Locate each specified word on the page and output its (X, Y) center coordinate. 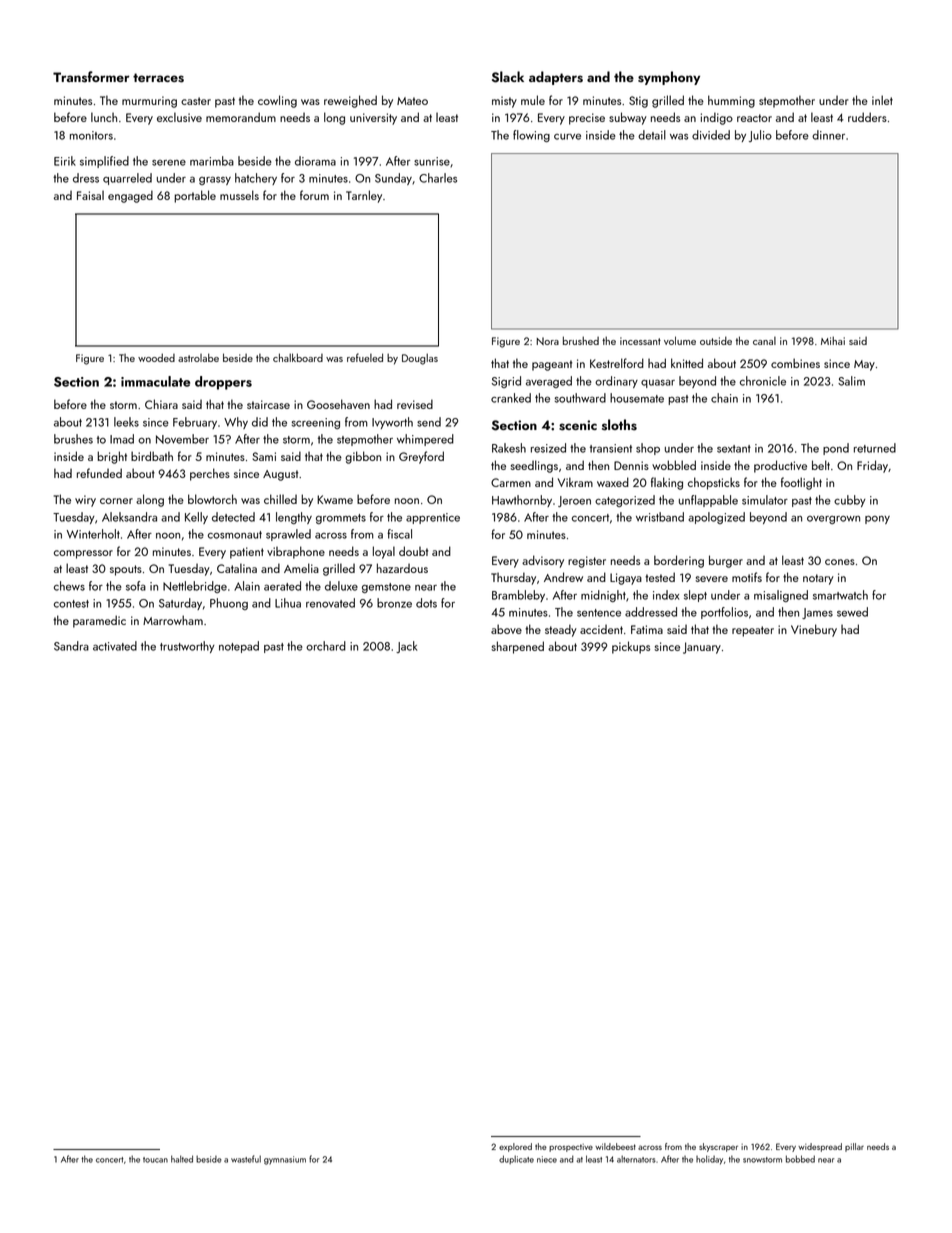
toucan (155, 1160)
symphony (669, 78)
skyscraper (718, 1147)
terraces (158, 78)
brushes (73, 439)
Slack (508, 77)
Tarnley (364, 196)
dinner (828, 135)
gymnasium (285, 1160)
